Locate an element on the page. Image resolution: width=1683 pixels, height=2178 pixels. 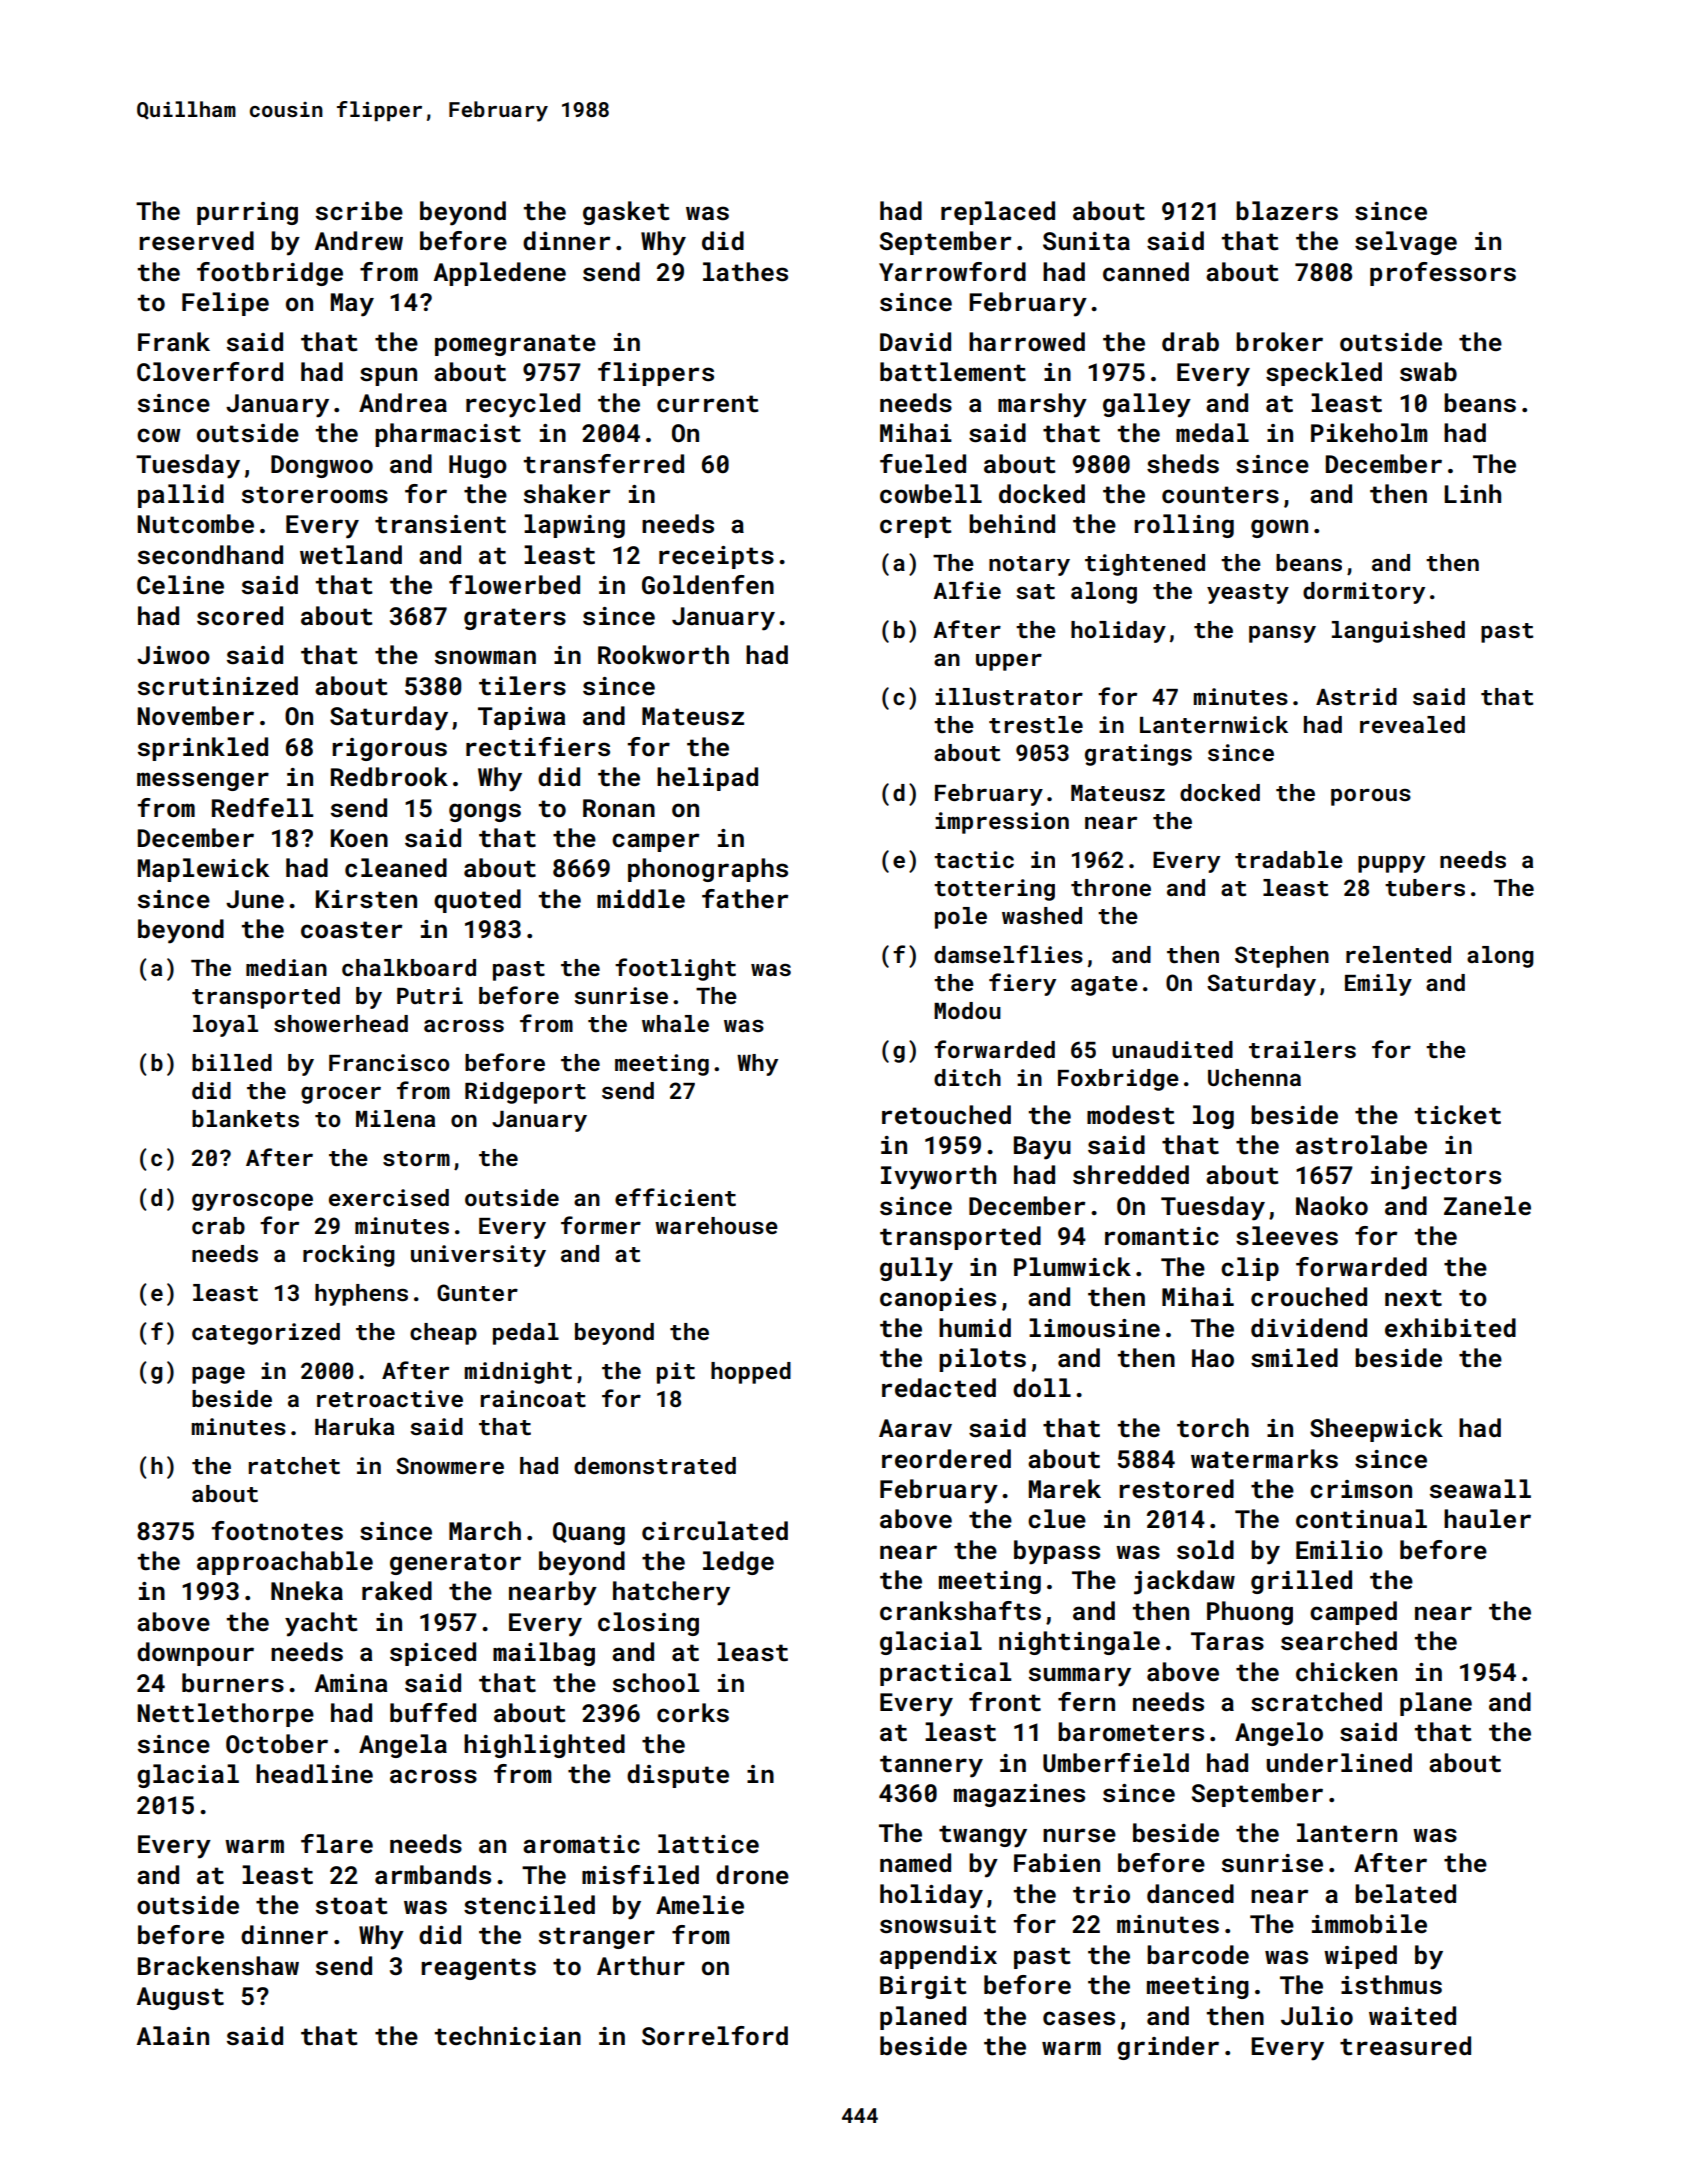
Brackenshaw is located at coordinates (218, 1966).
